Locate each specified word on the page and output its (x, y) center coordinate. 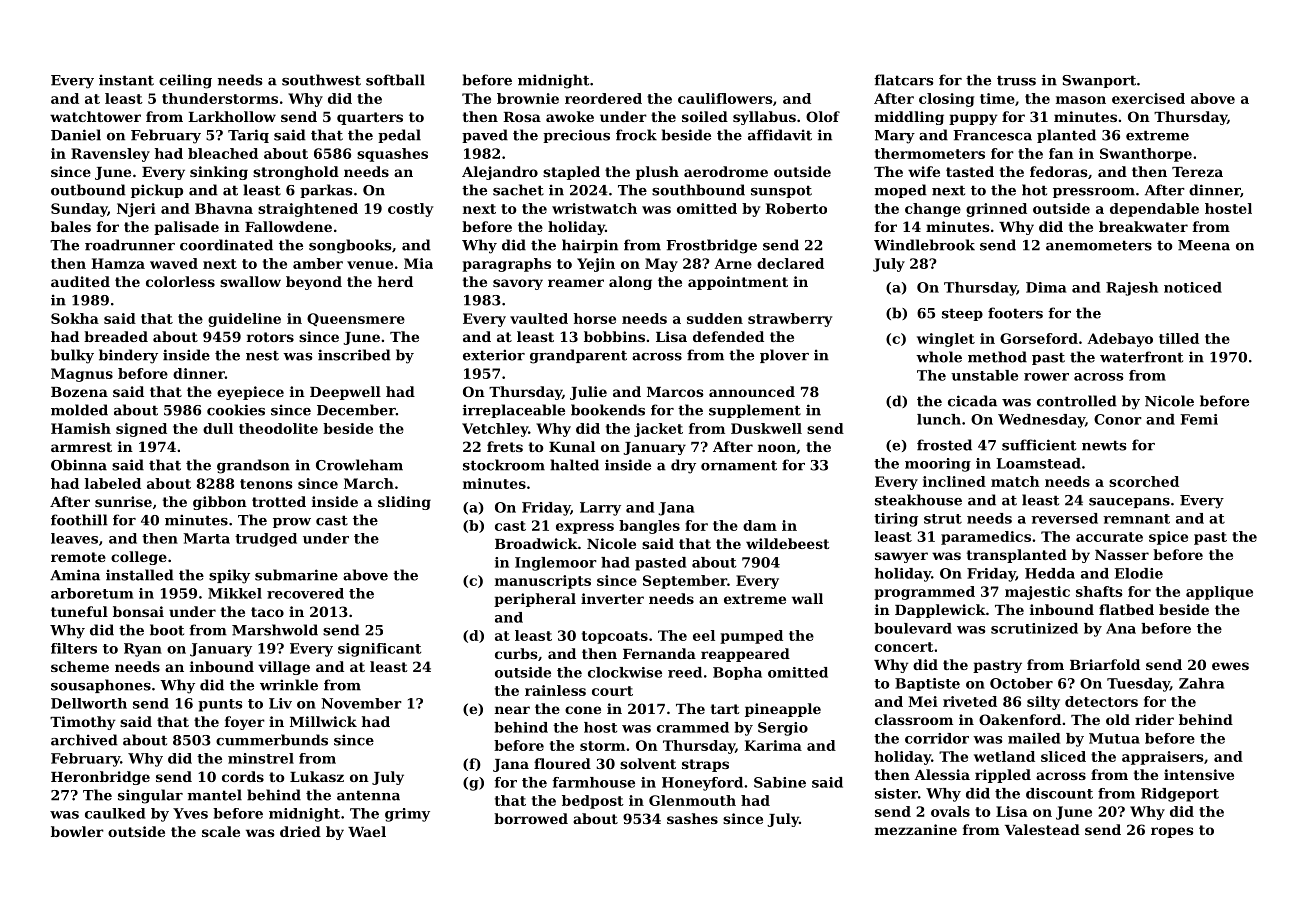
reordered (603, 98)
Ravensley (110, 155)
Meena (1204, 245)
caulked (115, 813)
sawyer (901, 557)
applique (1219, 593)
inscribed (354, 355)
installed (140, 575)
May (661, 265)
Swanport (1099, 81)
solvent (648, 763)
